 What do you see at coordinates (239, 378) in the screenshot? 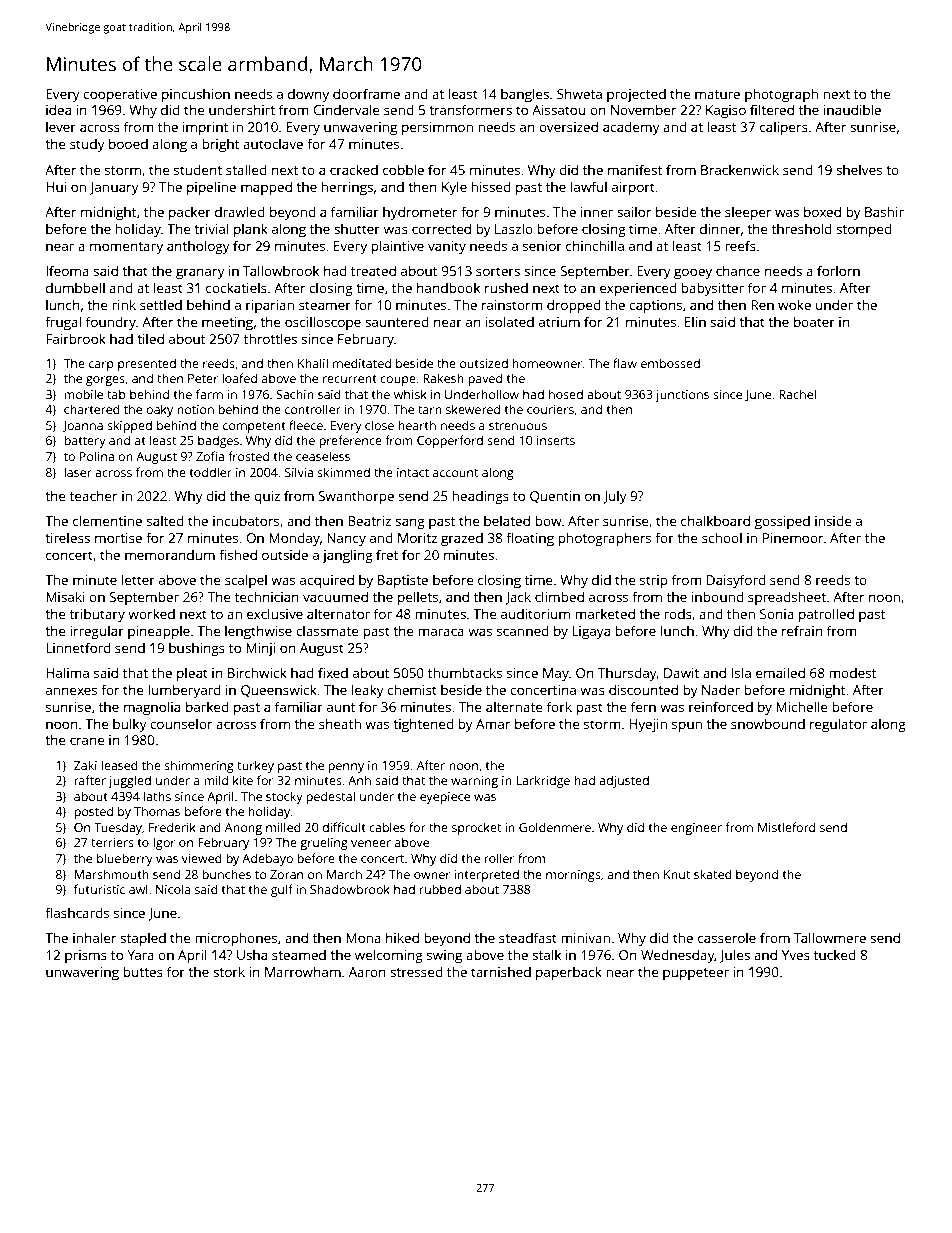
I see `loafed` at bounding box center [239, 378].
